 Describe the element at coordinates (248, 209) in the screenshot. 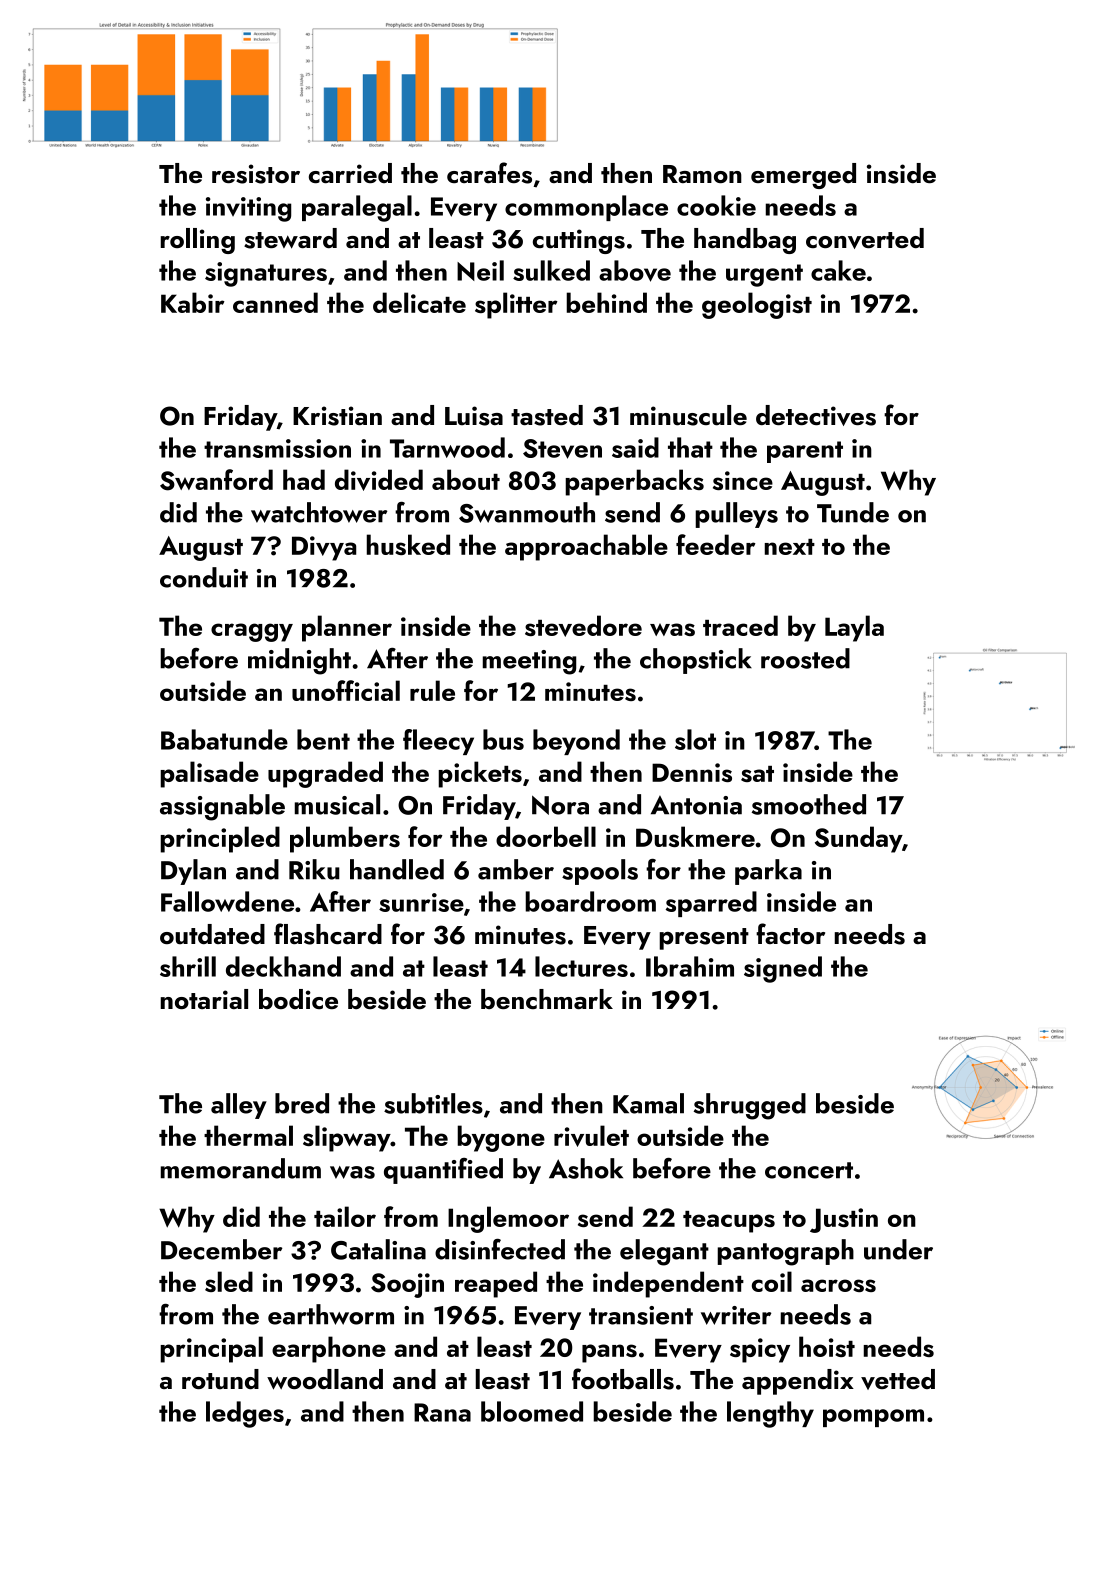

I see `inviting` at that location.
